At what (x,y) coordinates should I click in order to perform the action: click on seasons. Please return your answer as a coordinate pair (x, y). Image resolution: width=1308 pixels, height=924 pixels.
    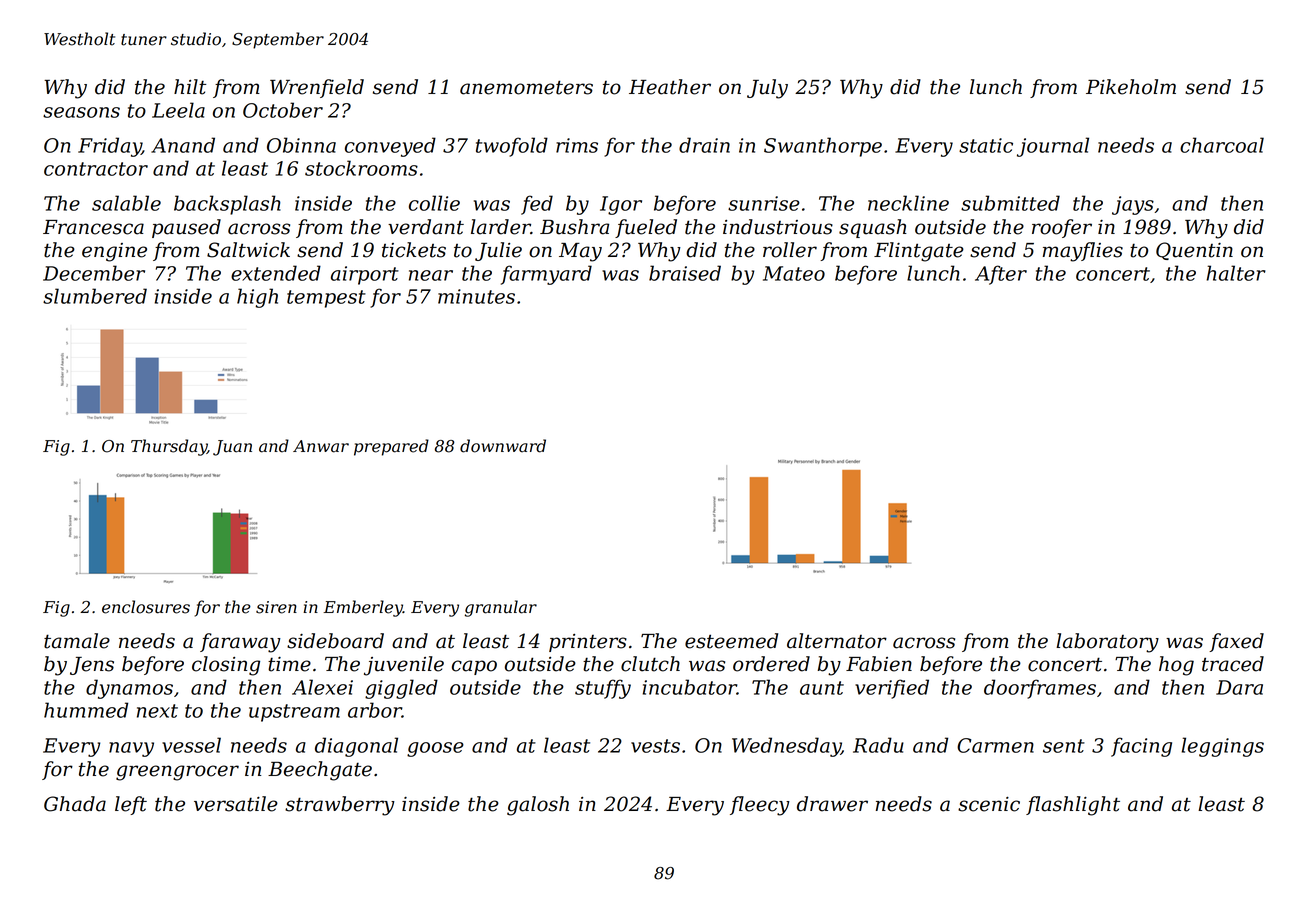
    Looking at the image, I should click on (81, 112).
